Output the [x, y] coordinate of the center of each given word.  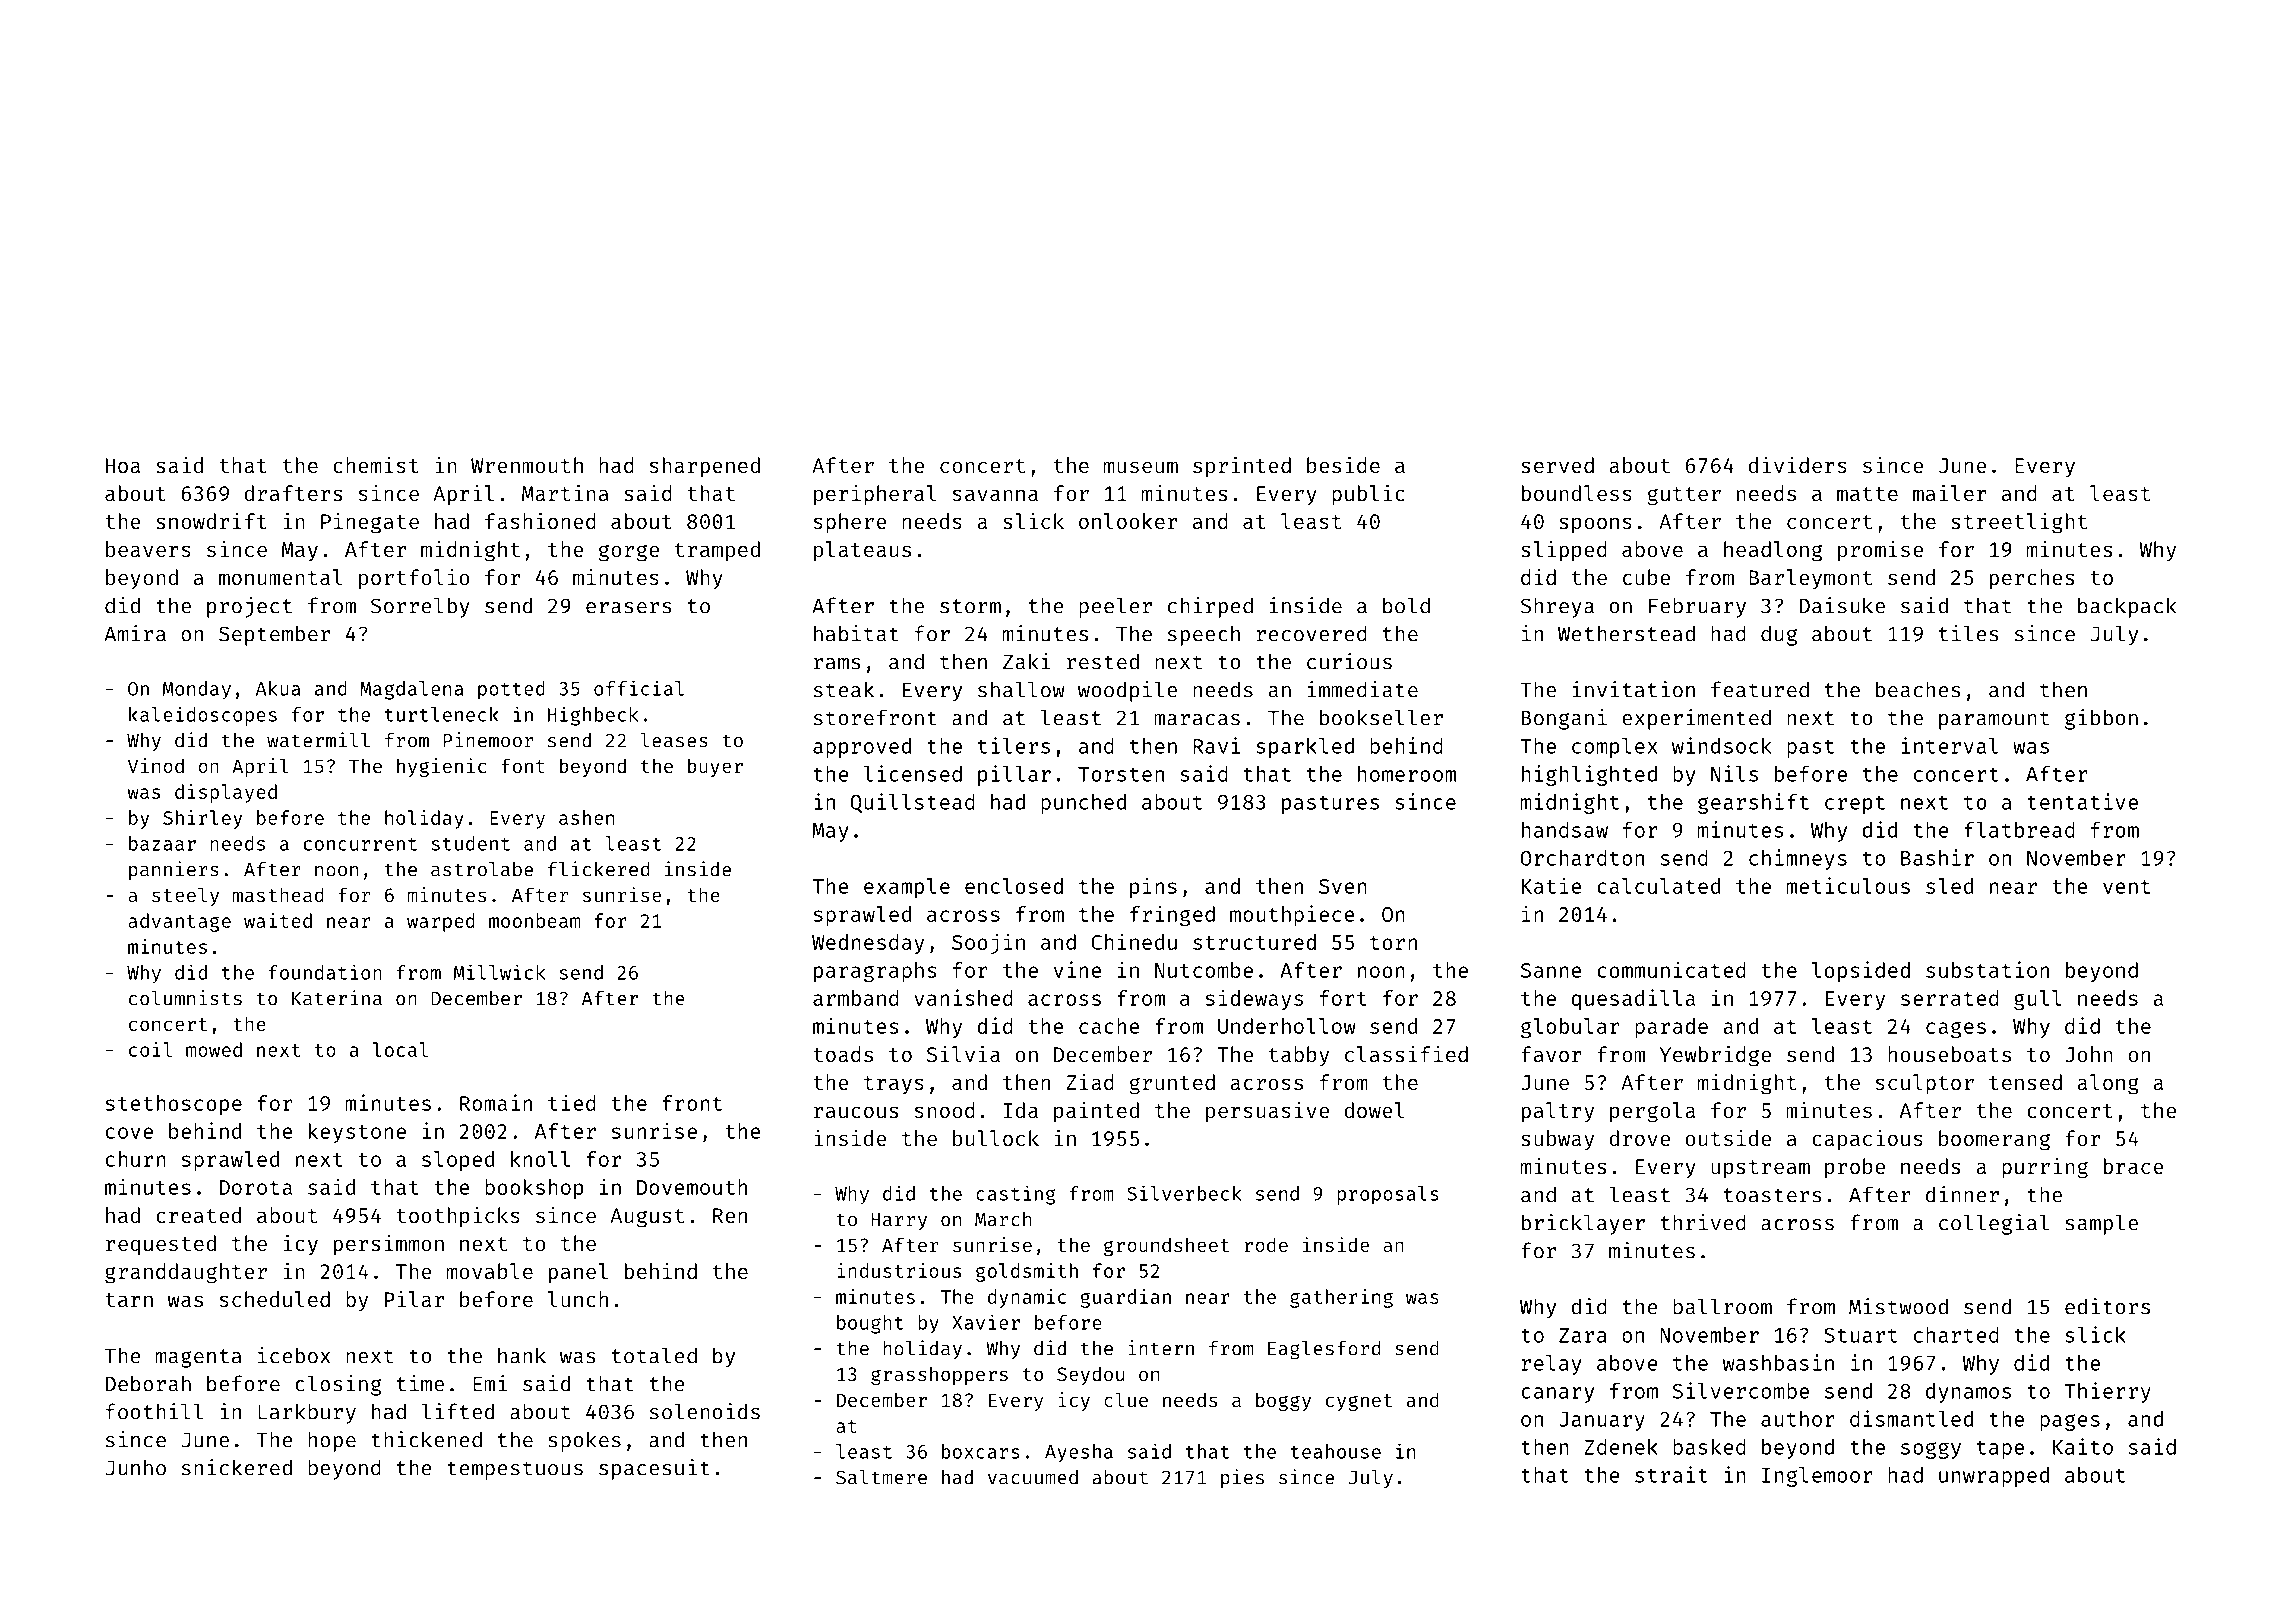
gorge [629, 553]
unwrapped [1994, 1477]
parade [1671, 1028]
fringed [1172, 915]
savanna [995, 495]
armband [856, 998]
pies [1242, 1479]
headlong [1773, 551]
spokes [584, 1441]
